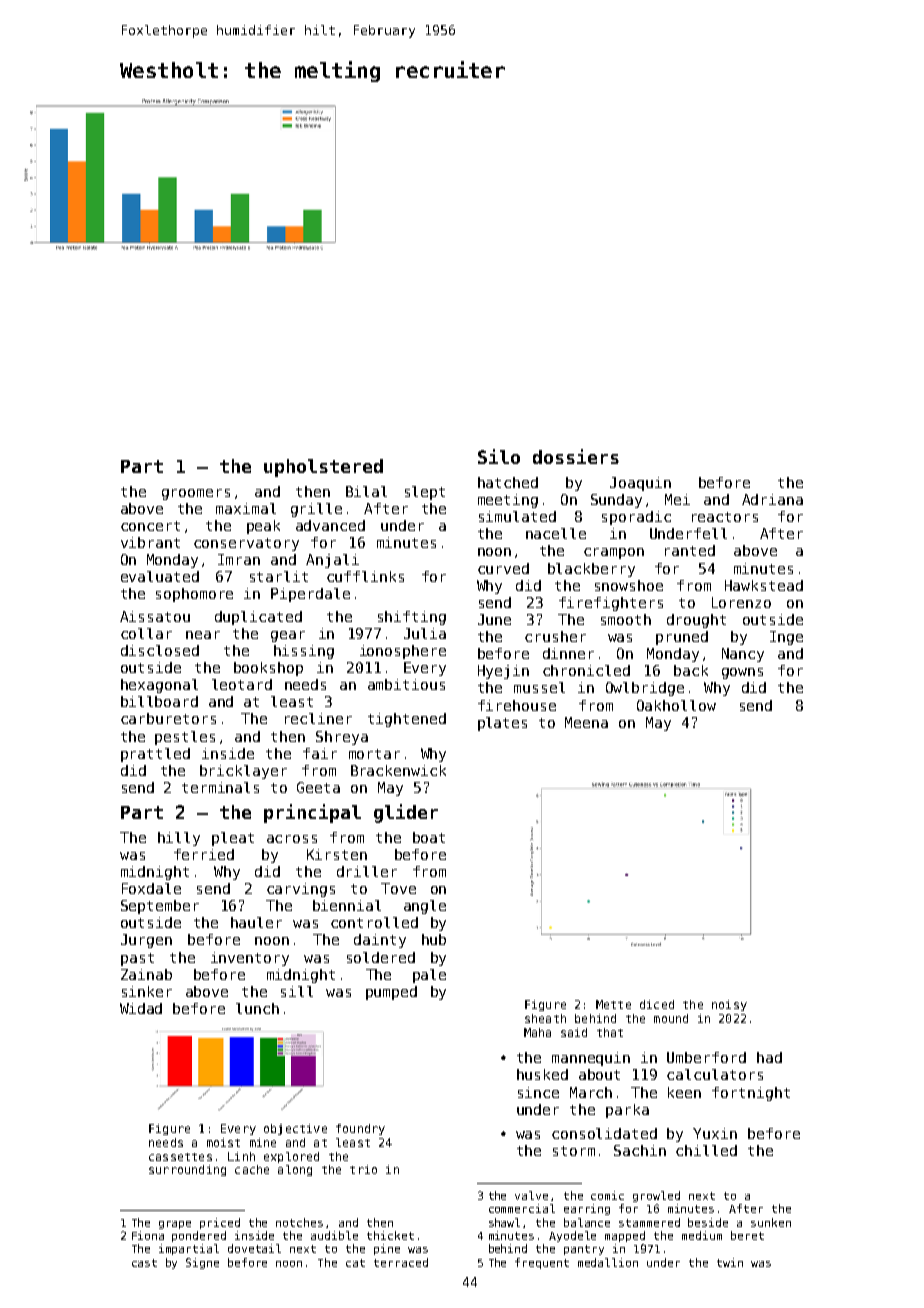  I want to click on diced, so click(657, 1004).
